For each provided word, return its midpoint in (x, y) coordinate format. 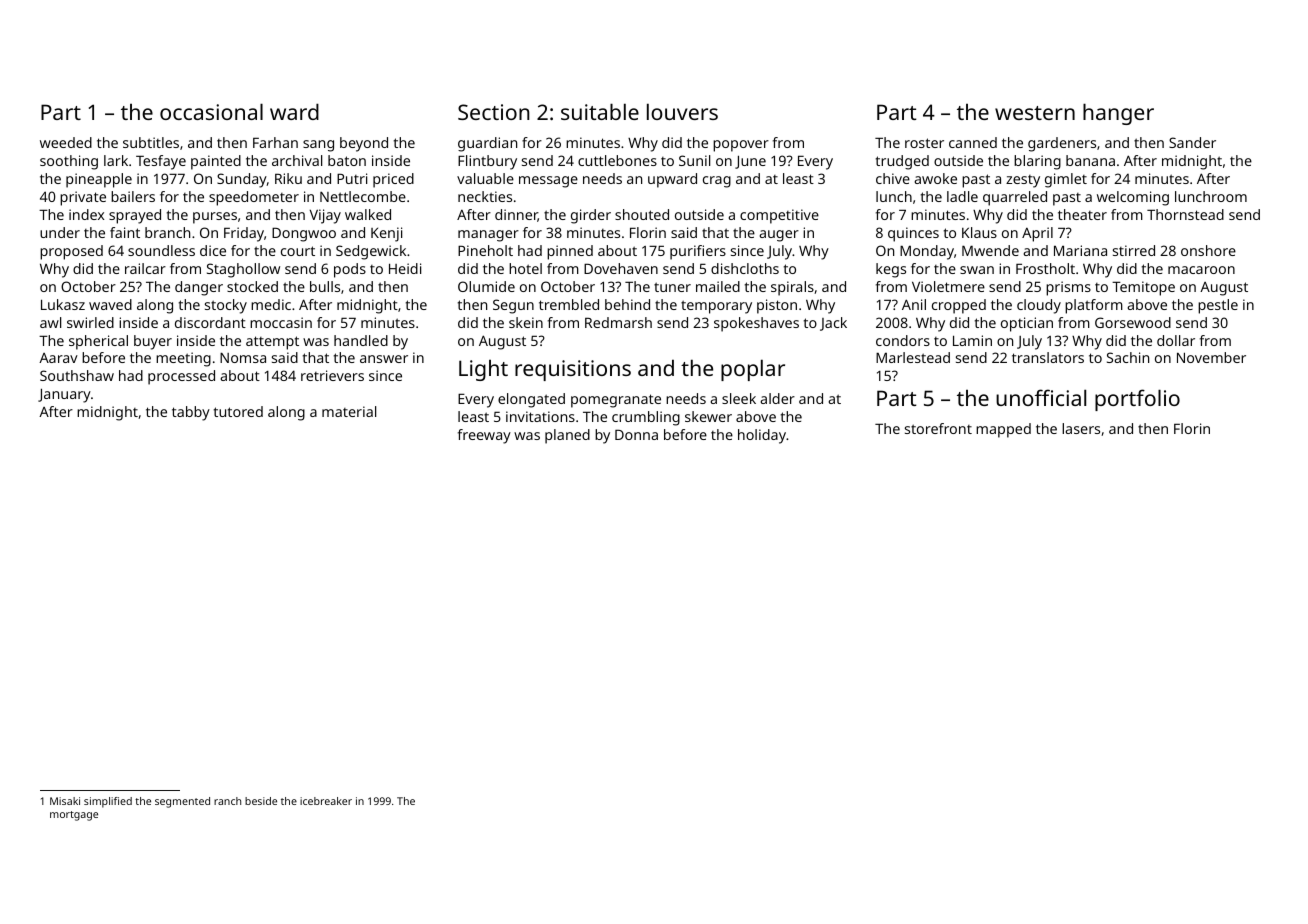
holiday (762, 436)
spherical (98, 342)
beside (261, 801)
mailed (718, 286)
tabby (191, 413)
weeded (66, 142)
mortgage (74, 816)
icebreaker (326, 801)
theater (1082, 214)
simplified (108, 802)
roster (924, 143)
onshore (1208, 250)
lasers (1081, 428)
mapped (1003, 430)
